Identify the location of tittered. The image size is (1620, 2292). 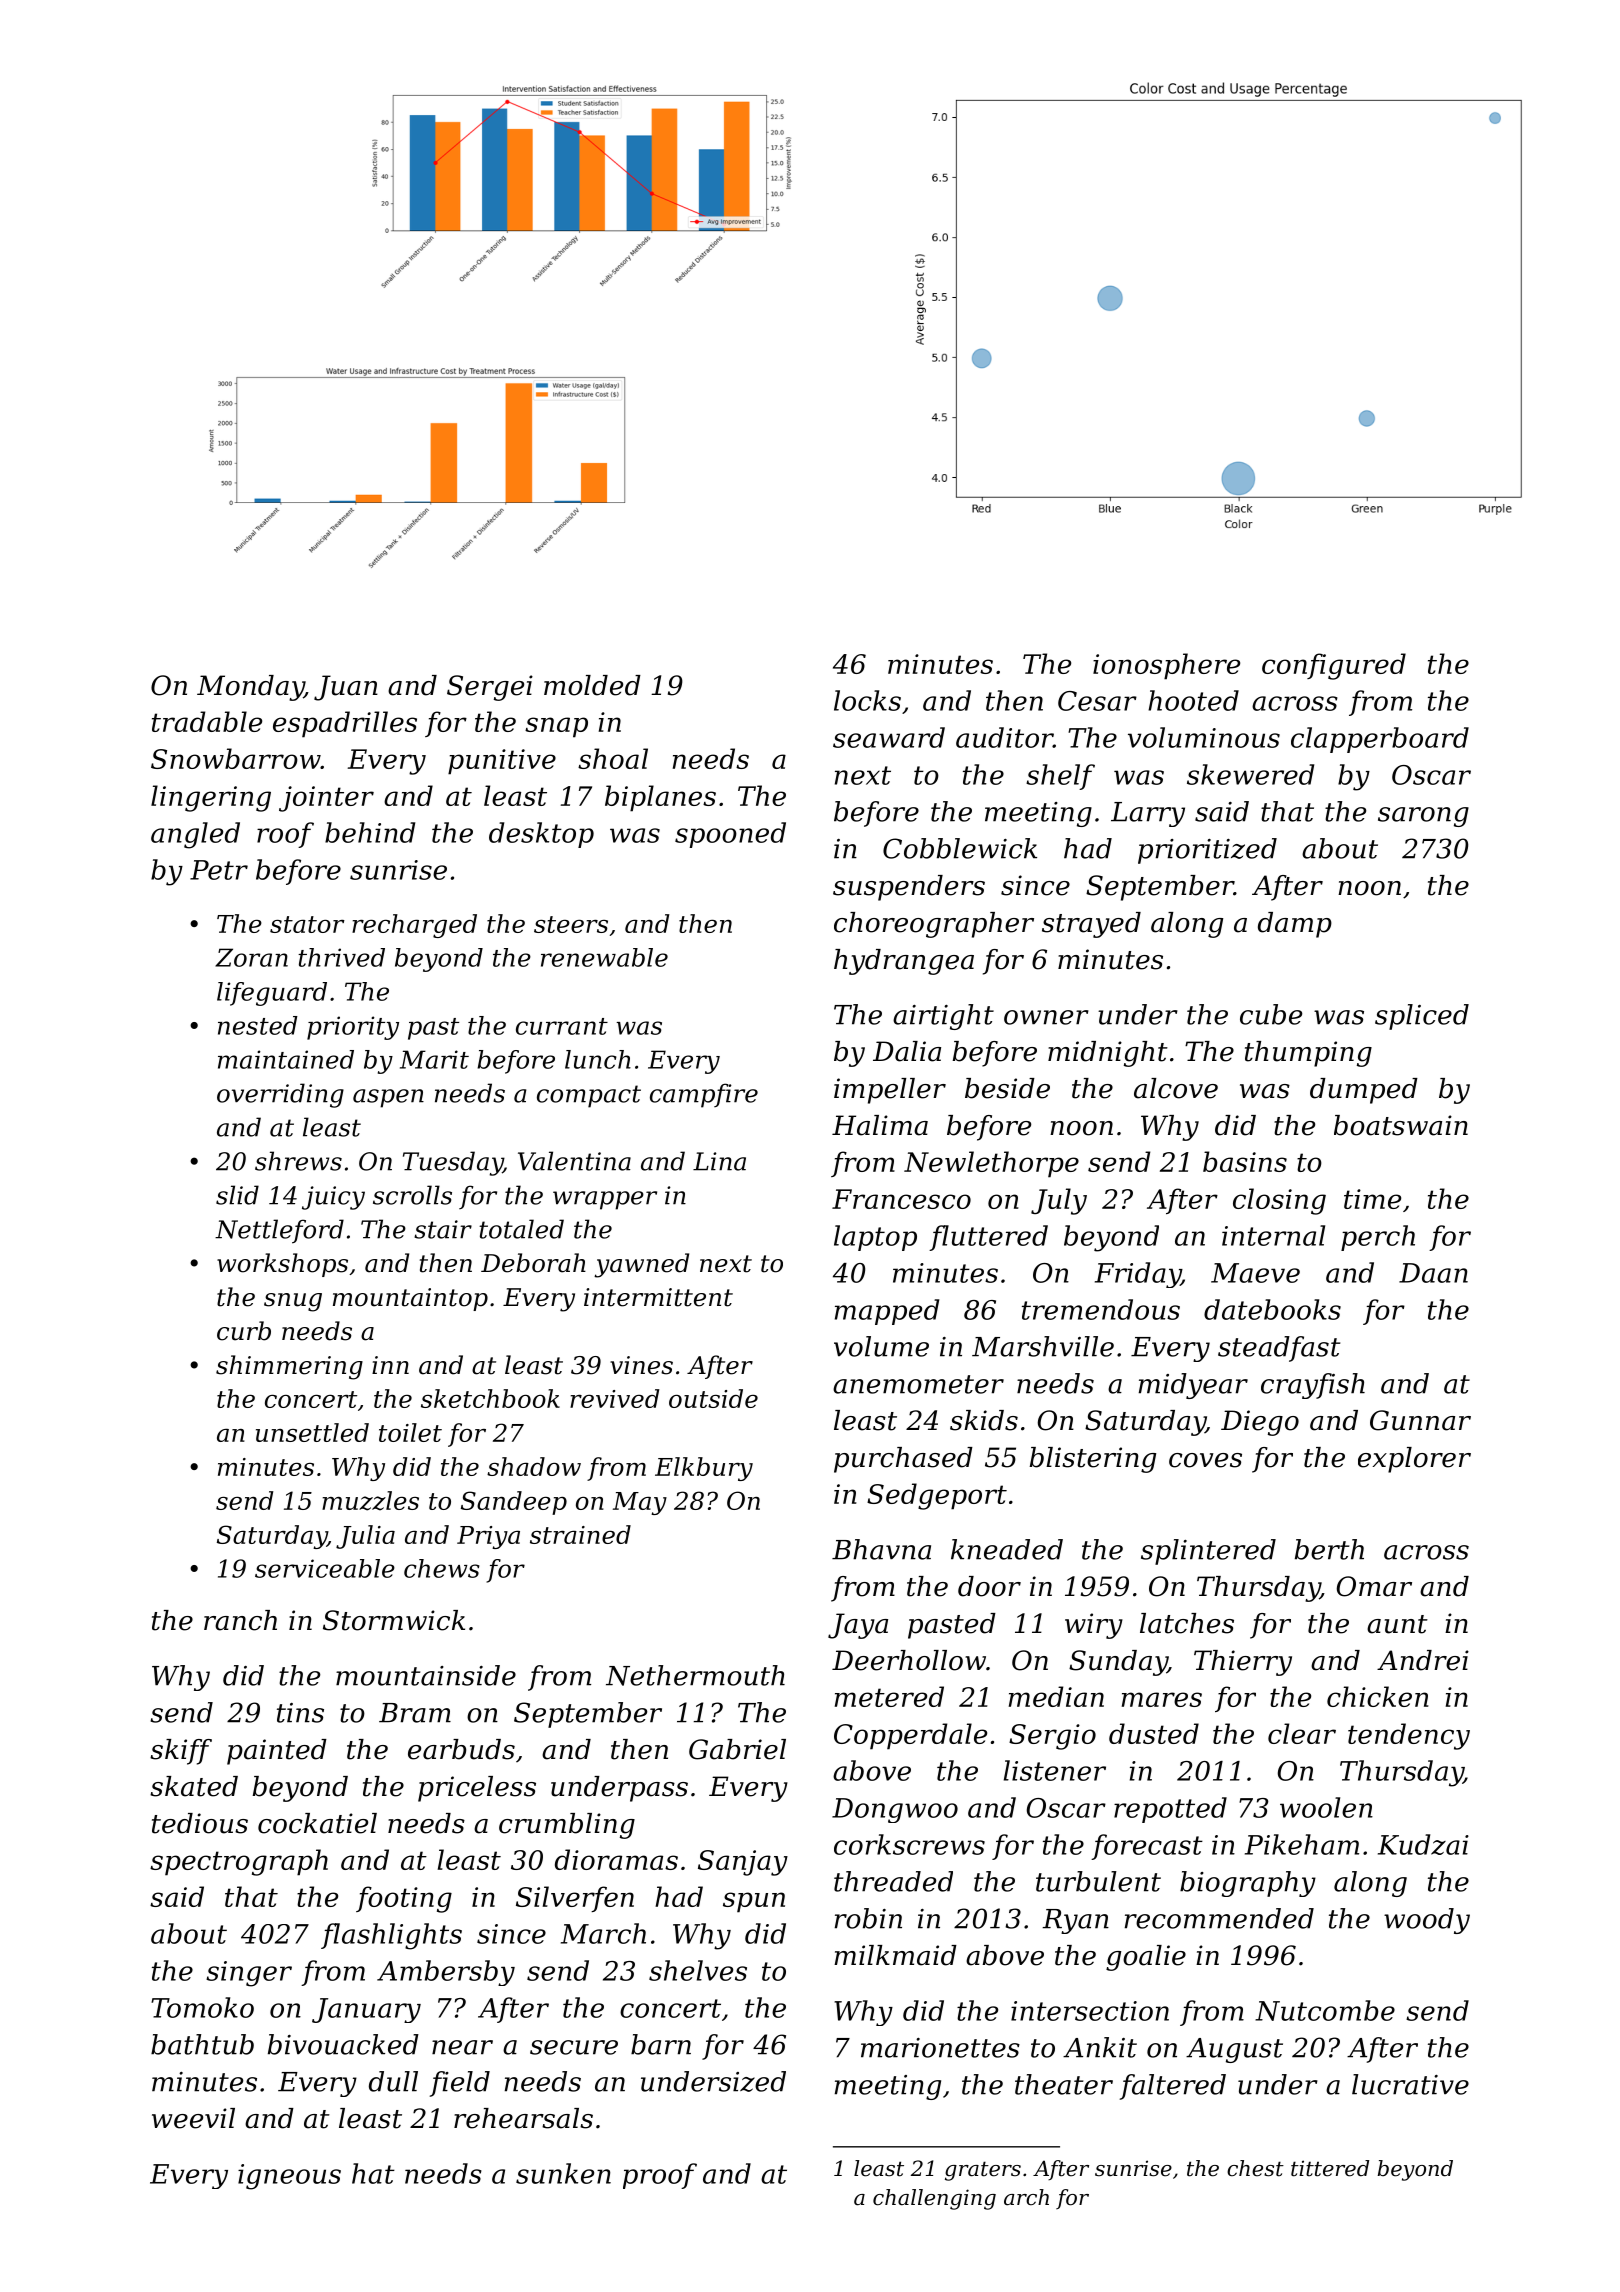
(1330, 2168).
